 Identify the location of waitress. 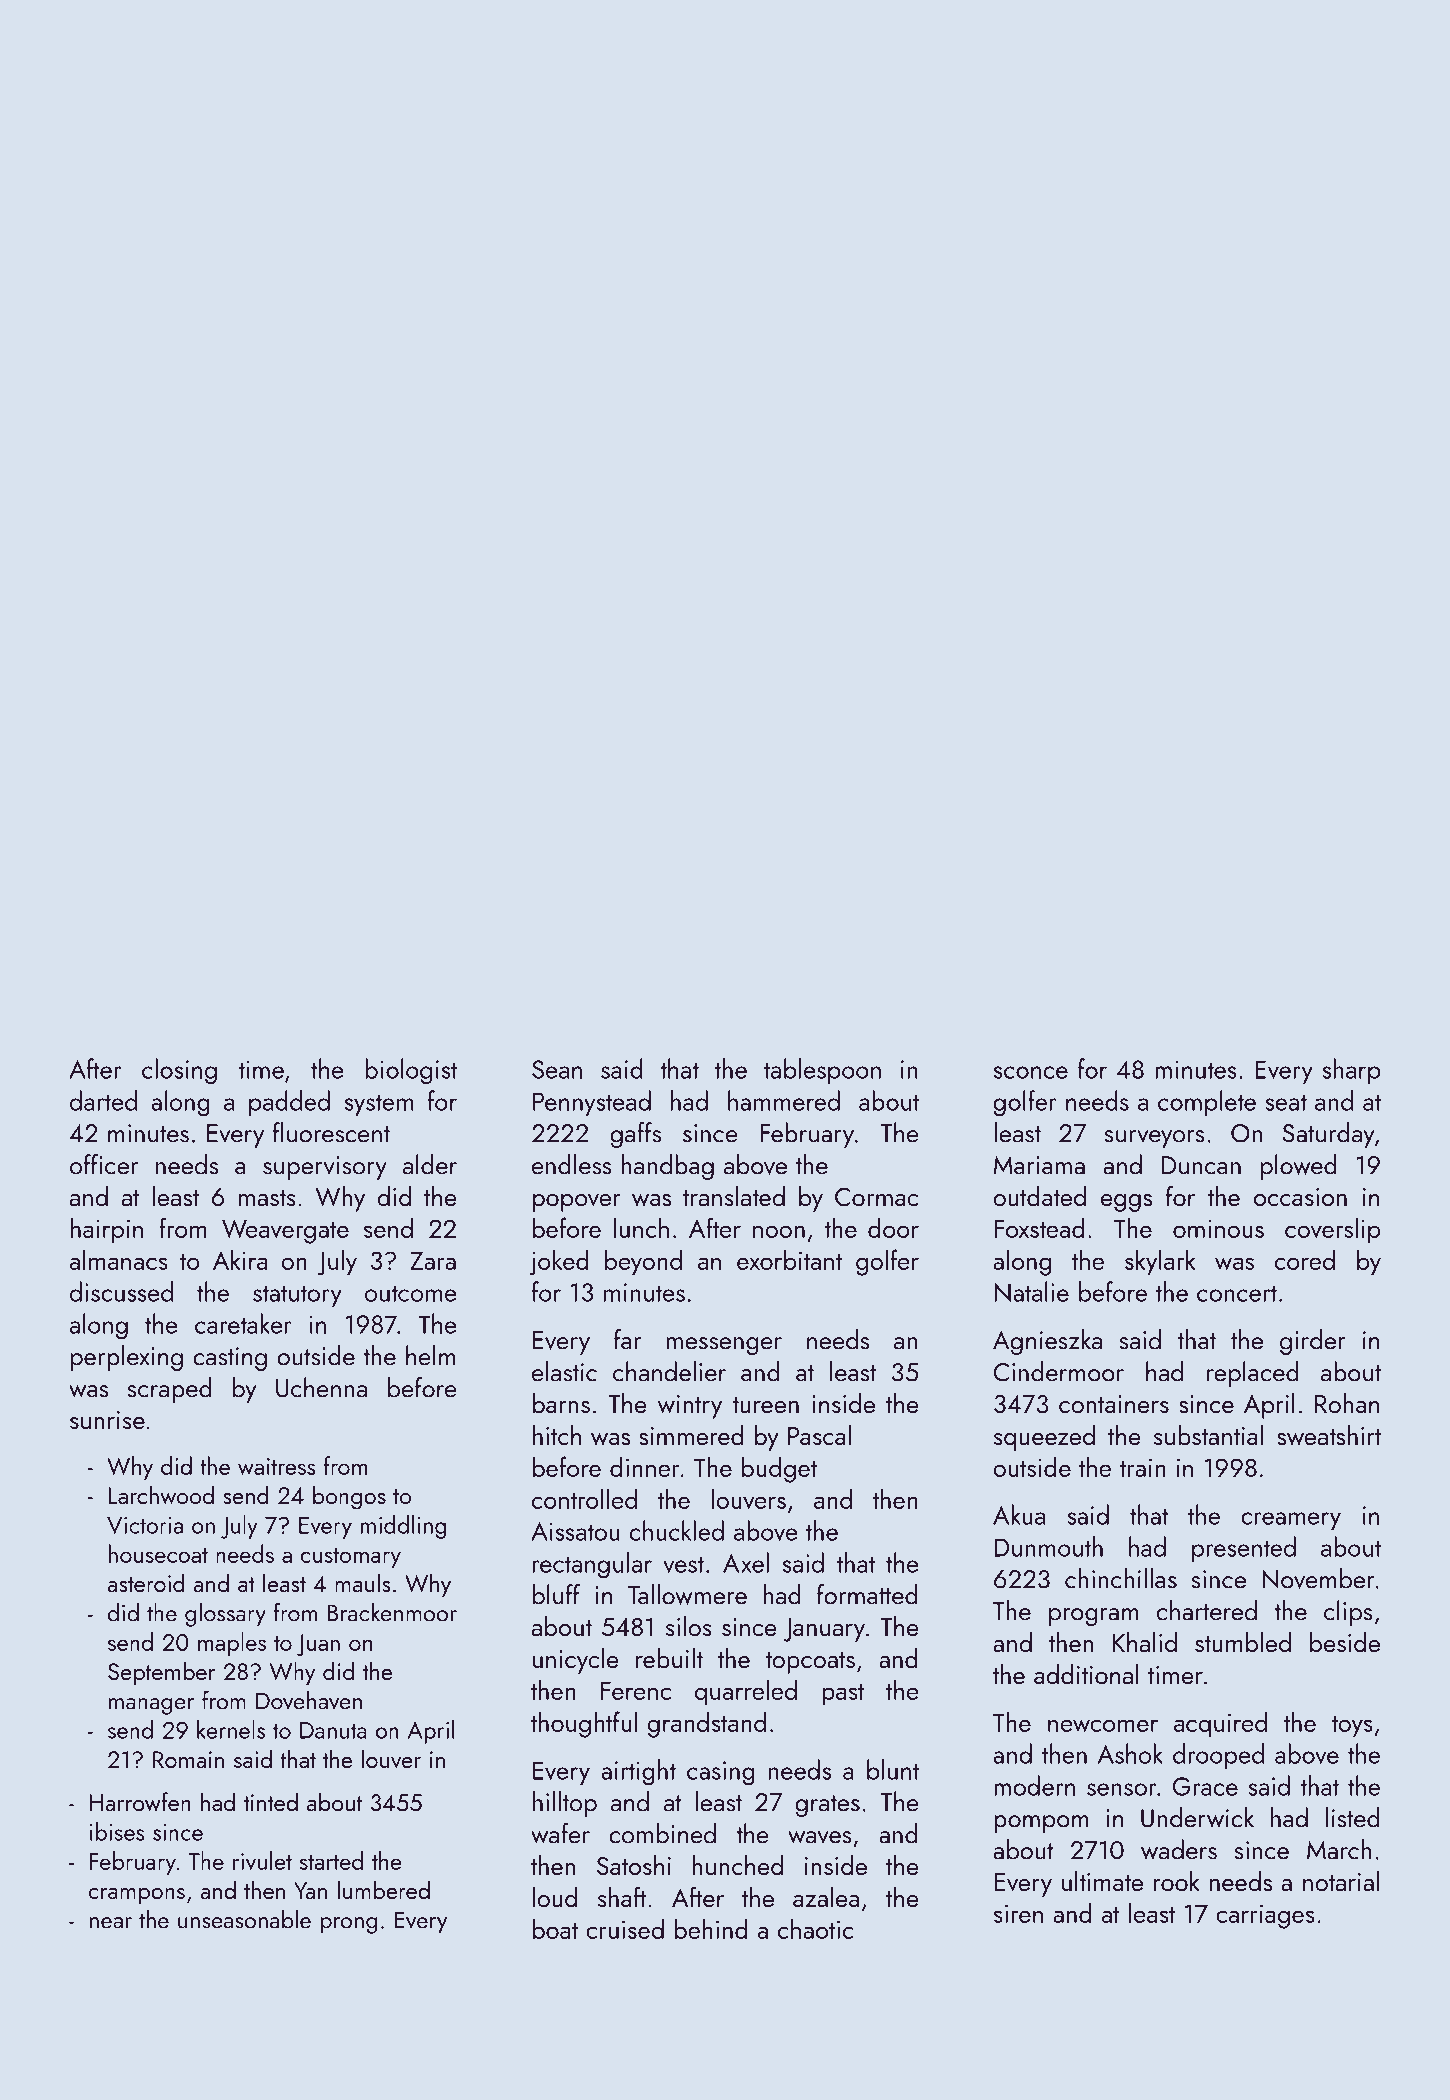
(277, 1466).
